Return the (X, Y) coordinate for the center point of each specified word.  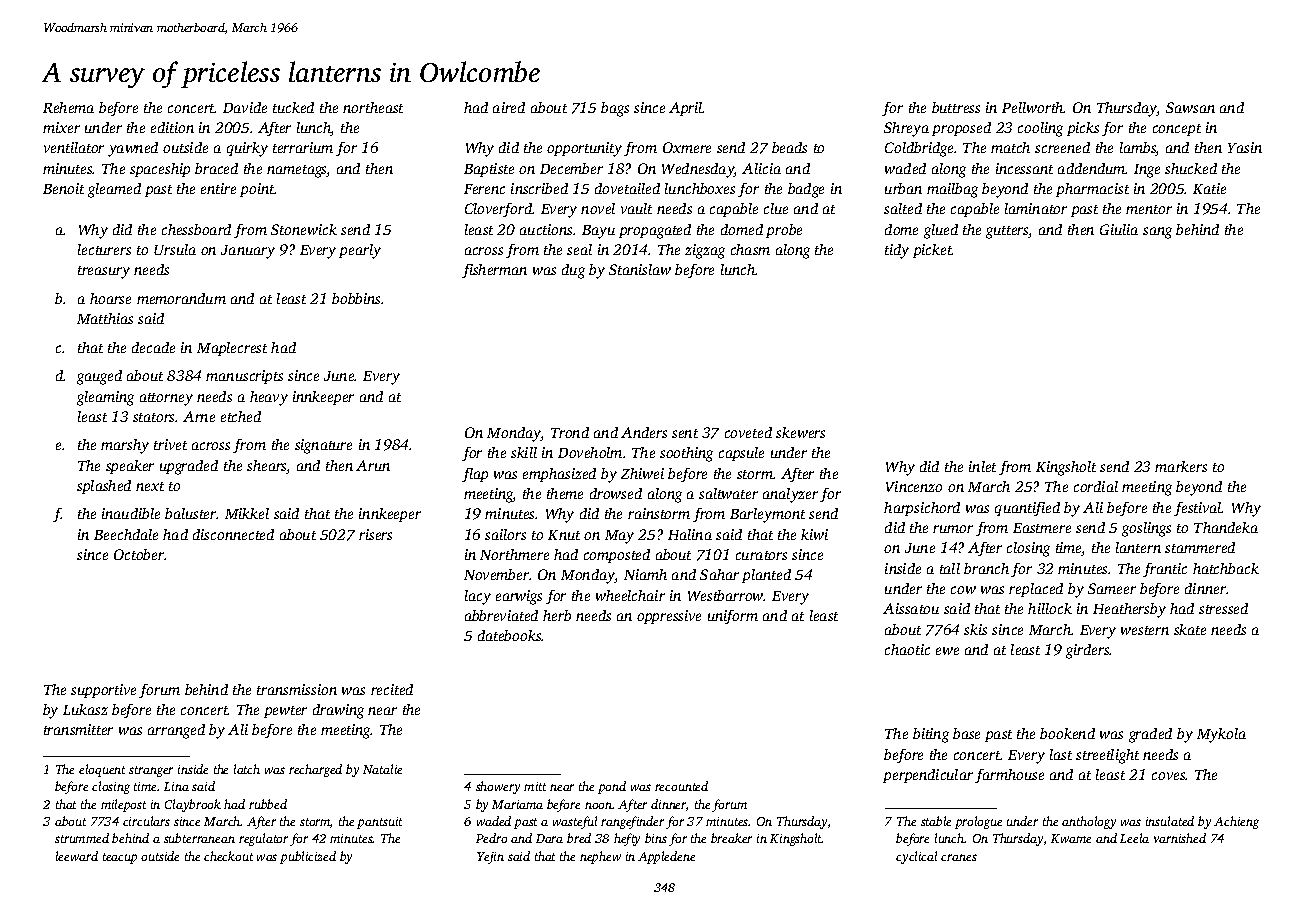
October (139, 554)
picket (932, 251)
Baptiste (489, 170)
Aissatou (911, 608)
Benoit (63, 188)
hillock (1050, 608)
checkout (228, 856)
